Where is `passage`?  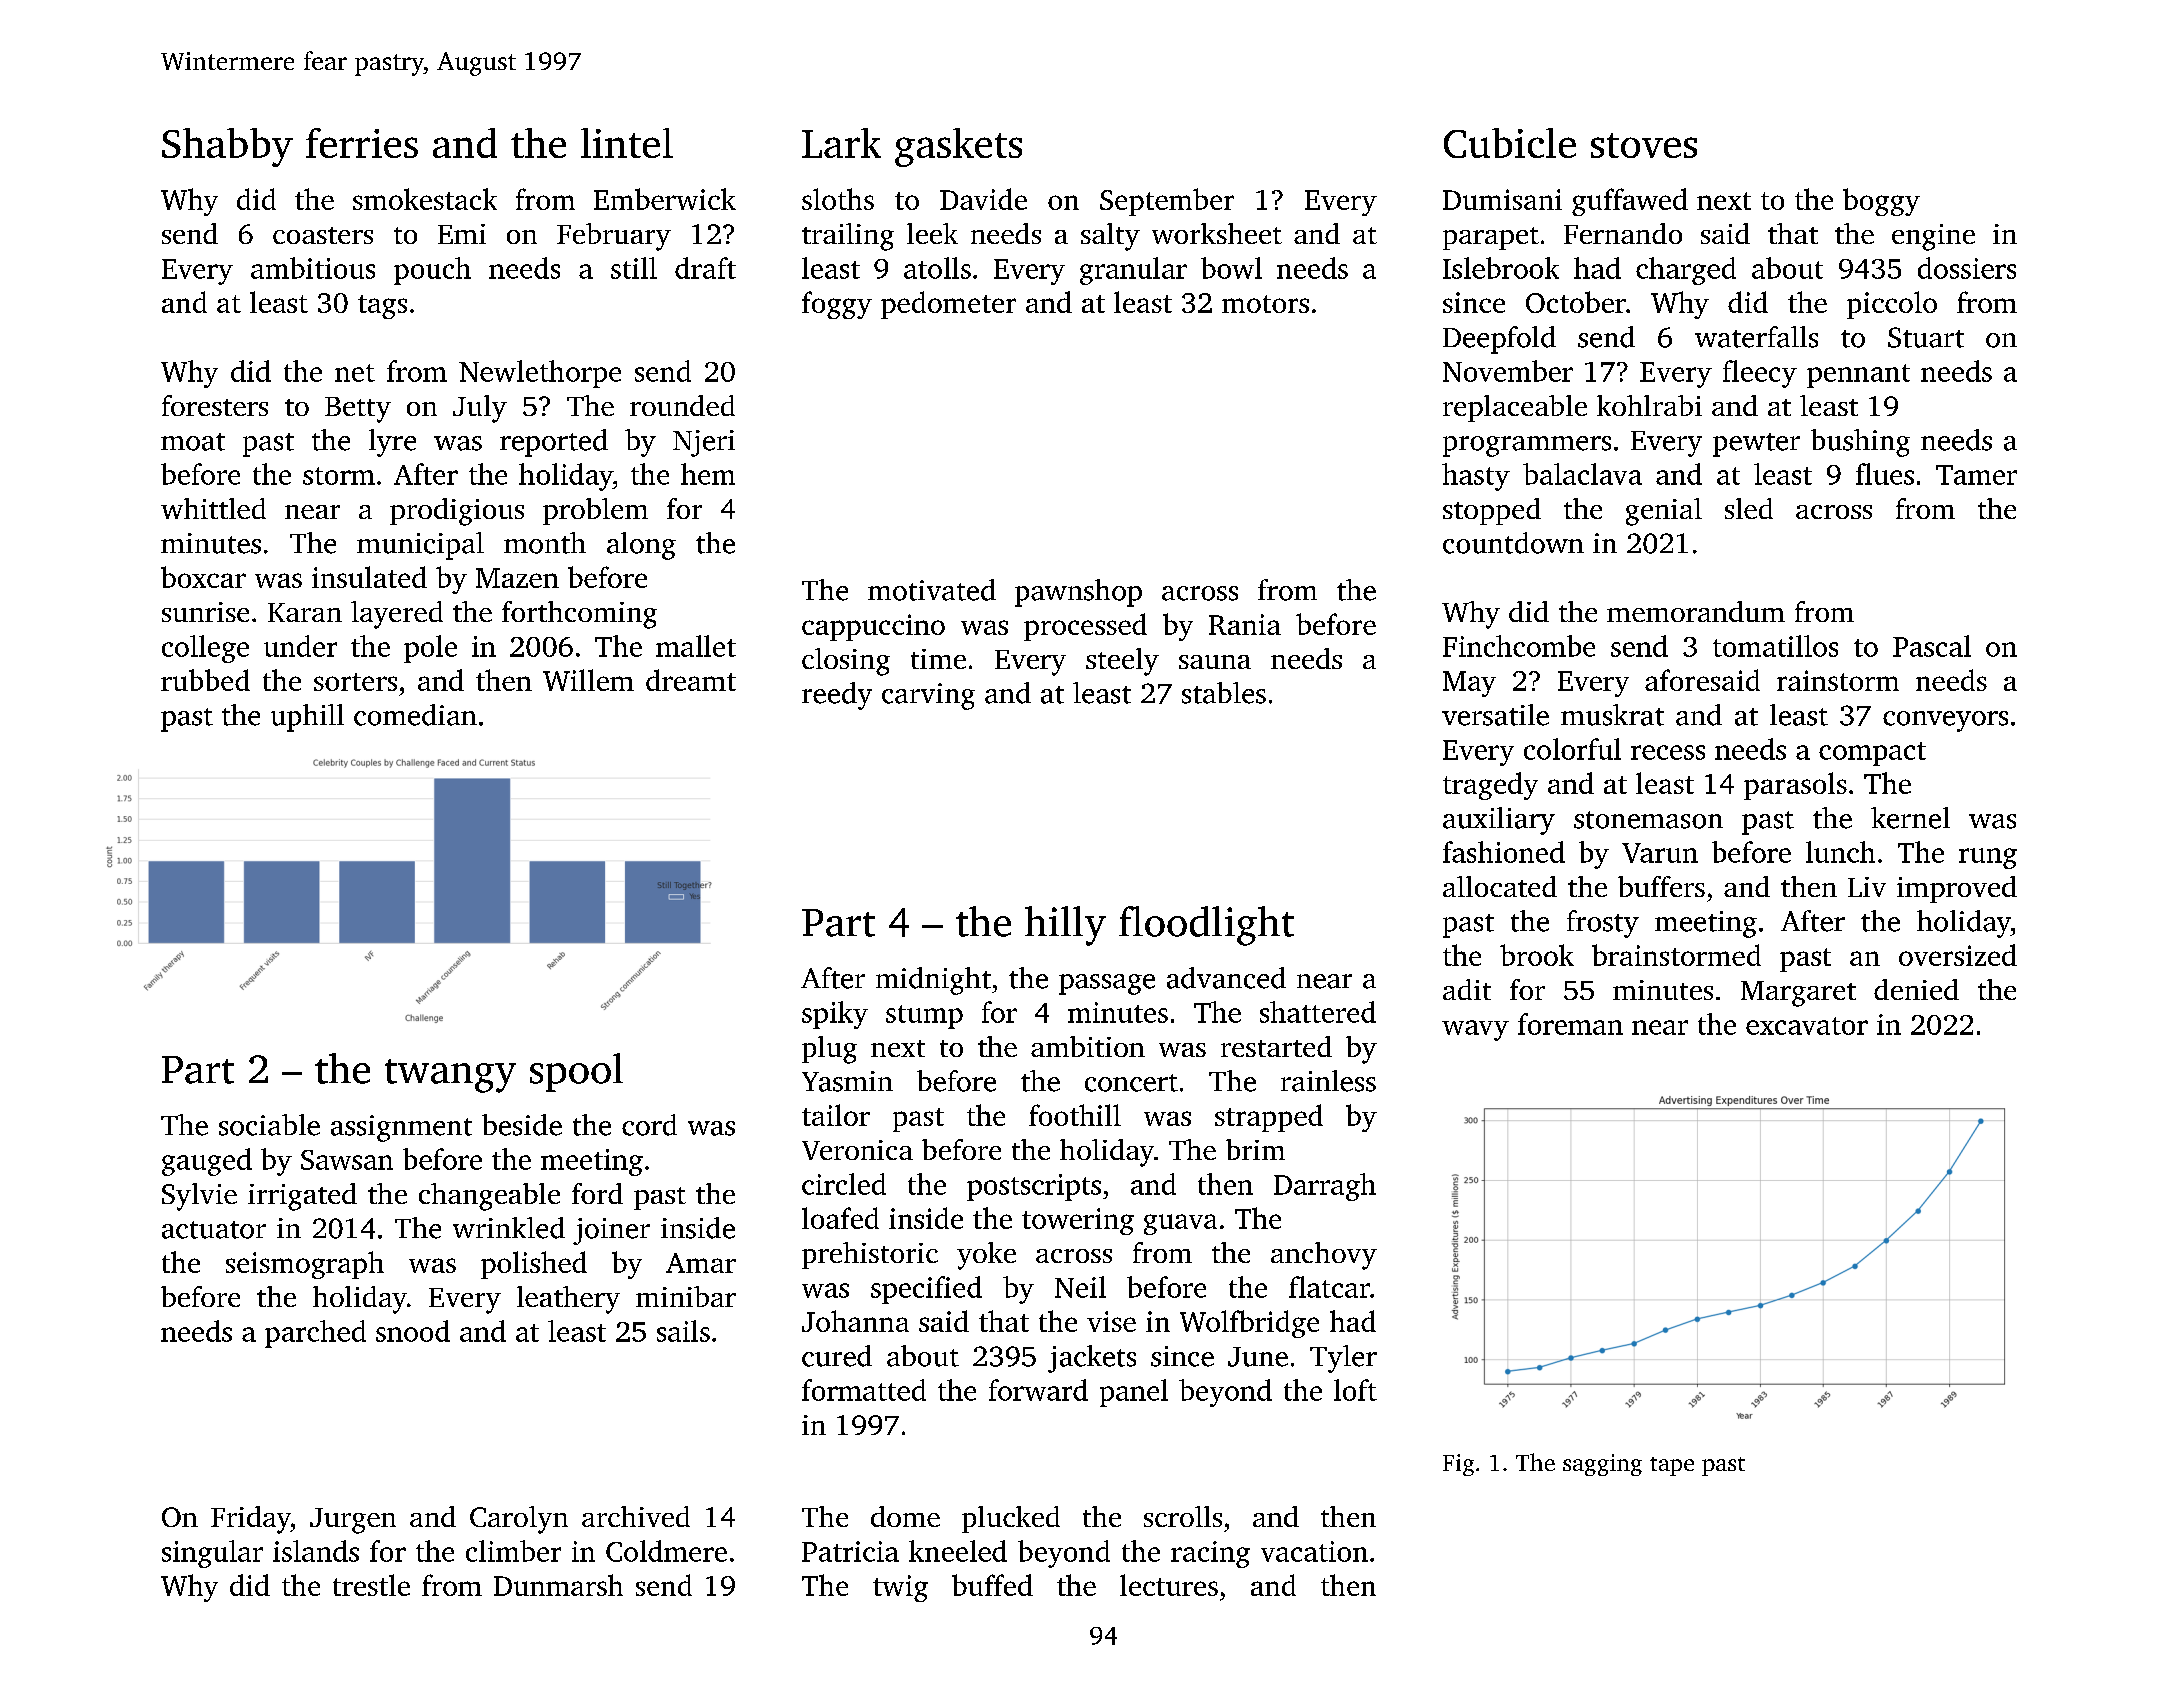 passage is located at coordinates (1107, 984).
